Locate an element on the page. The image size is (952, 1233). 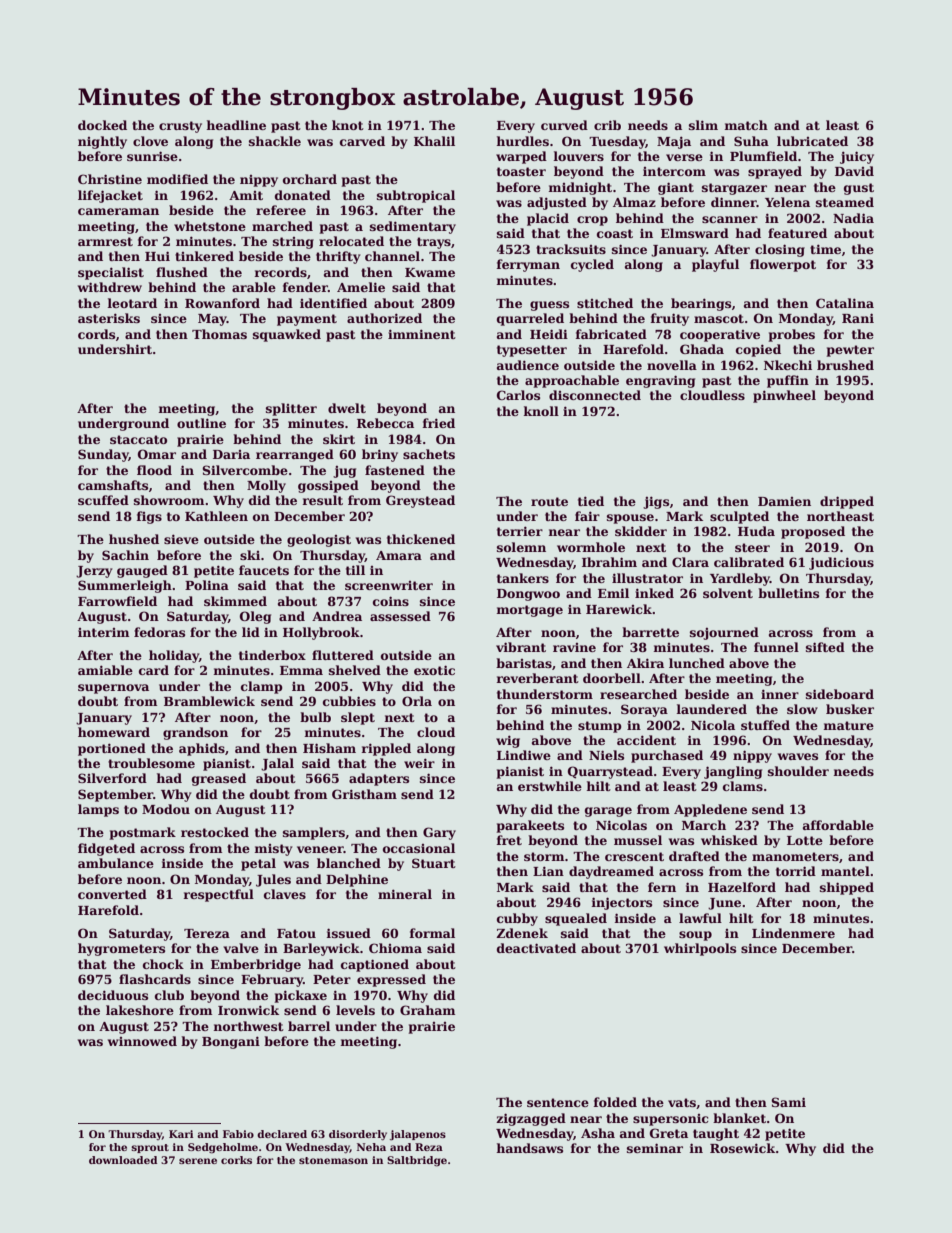
armrest is located at coordinates (105, 241).
